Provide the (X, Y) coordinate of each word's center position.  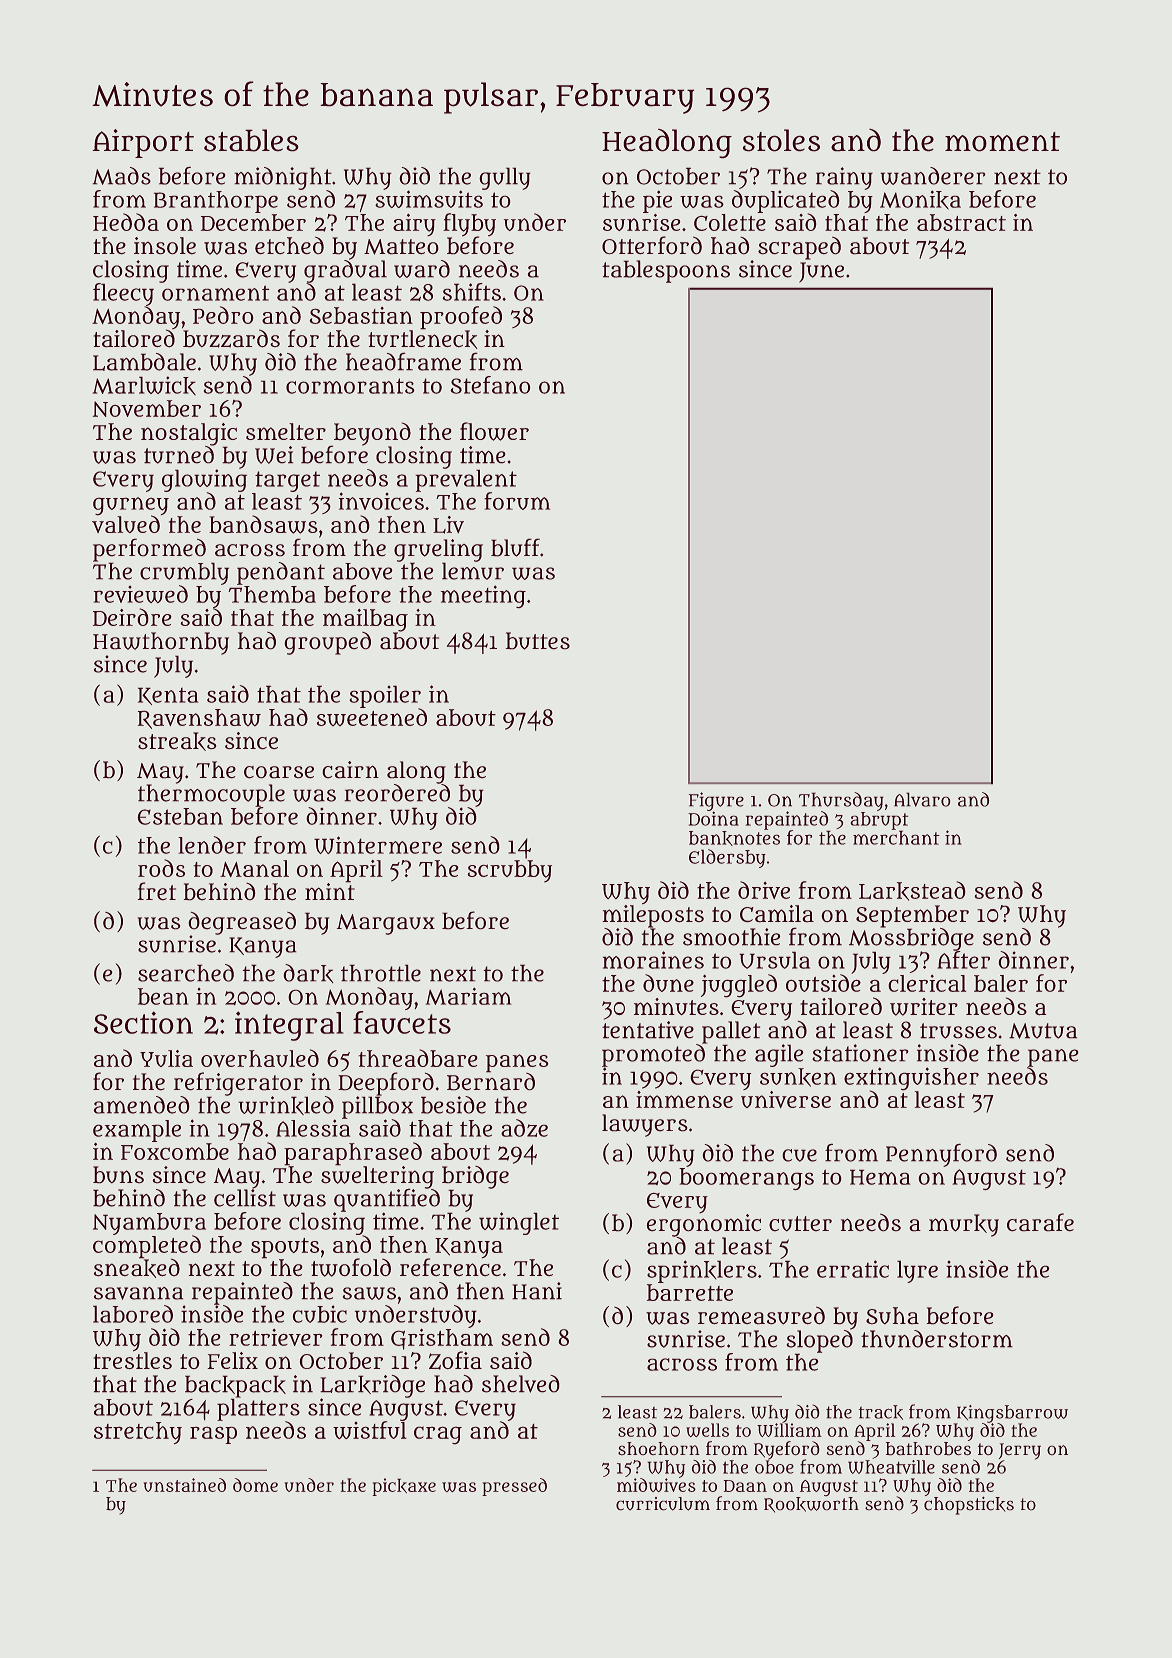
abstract (961, 222)
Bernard (491, 1081)
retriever (276, 1337)
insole (165, 246)
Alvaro (922, 799)
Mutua (1043, 1031)
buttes (538, 641)
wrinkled (286, 1105)
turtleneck (422, 339)
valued (126, 524)
